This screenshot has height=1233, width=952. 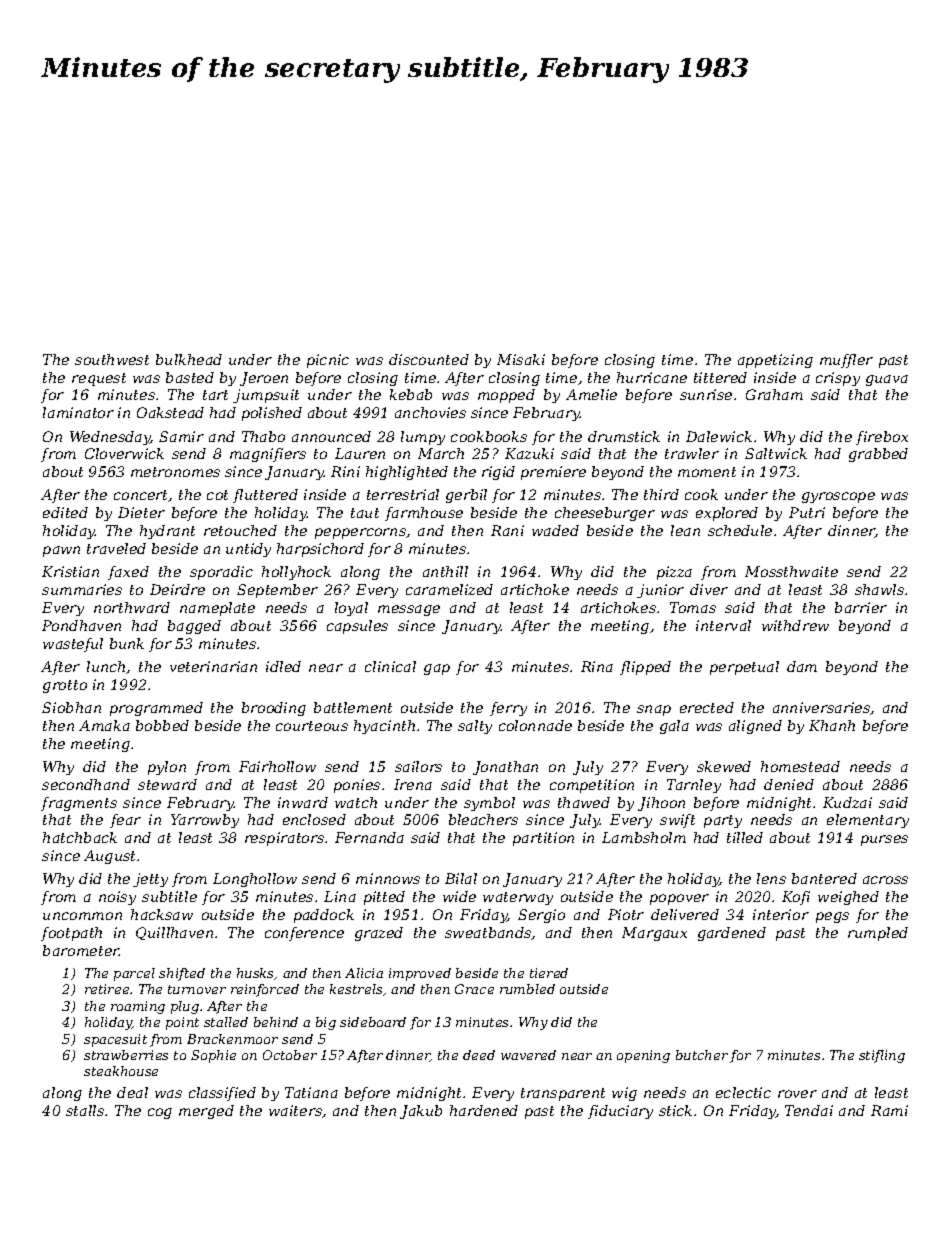 I want to click on Misaki, so click(x=521, y=359).
